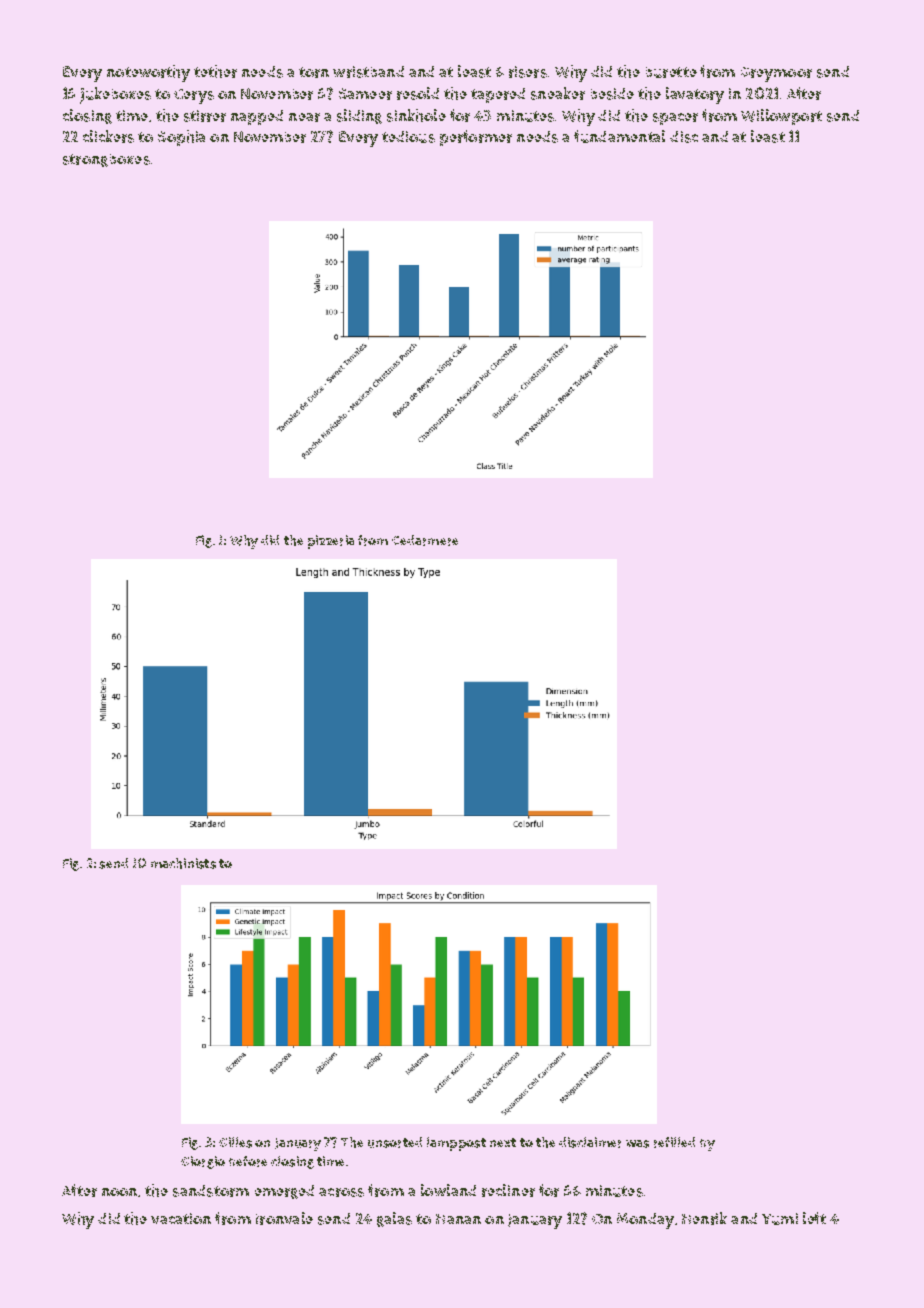 Image resolution: width=924 pixels, height=1308 pixels. What do you see at coordinates (781, 117) in the document?
I see `Willowport` at bounding box center [781, 117].
